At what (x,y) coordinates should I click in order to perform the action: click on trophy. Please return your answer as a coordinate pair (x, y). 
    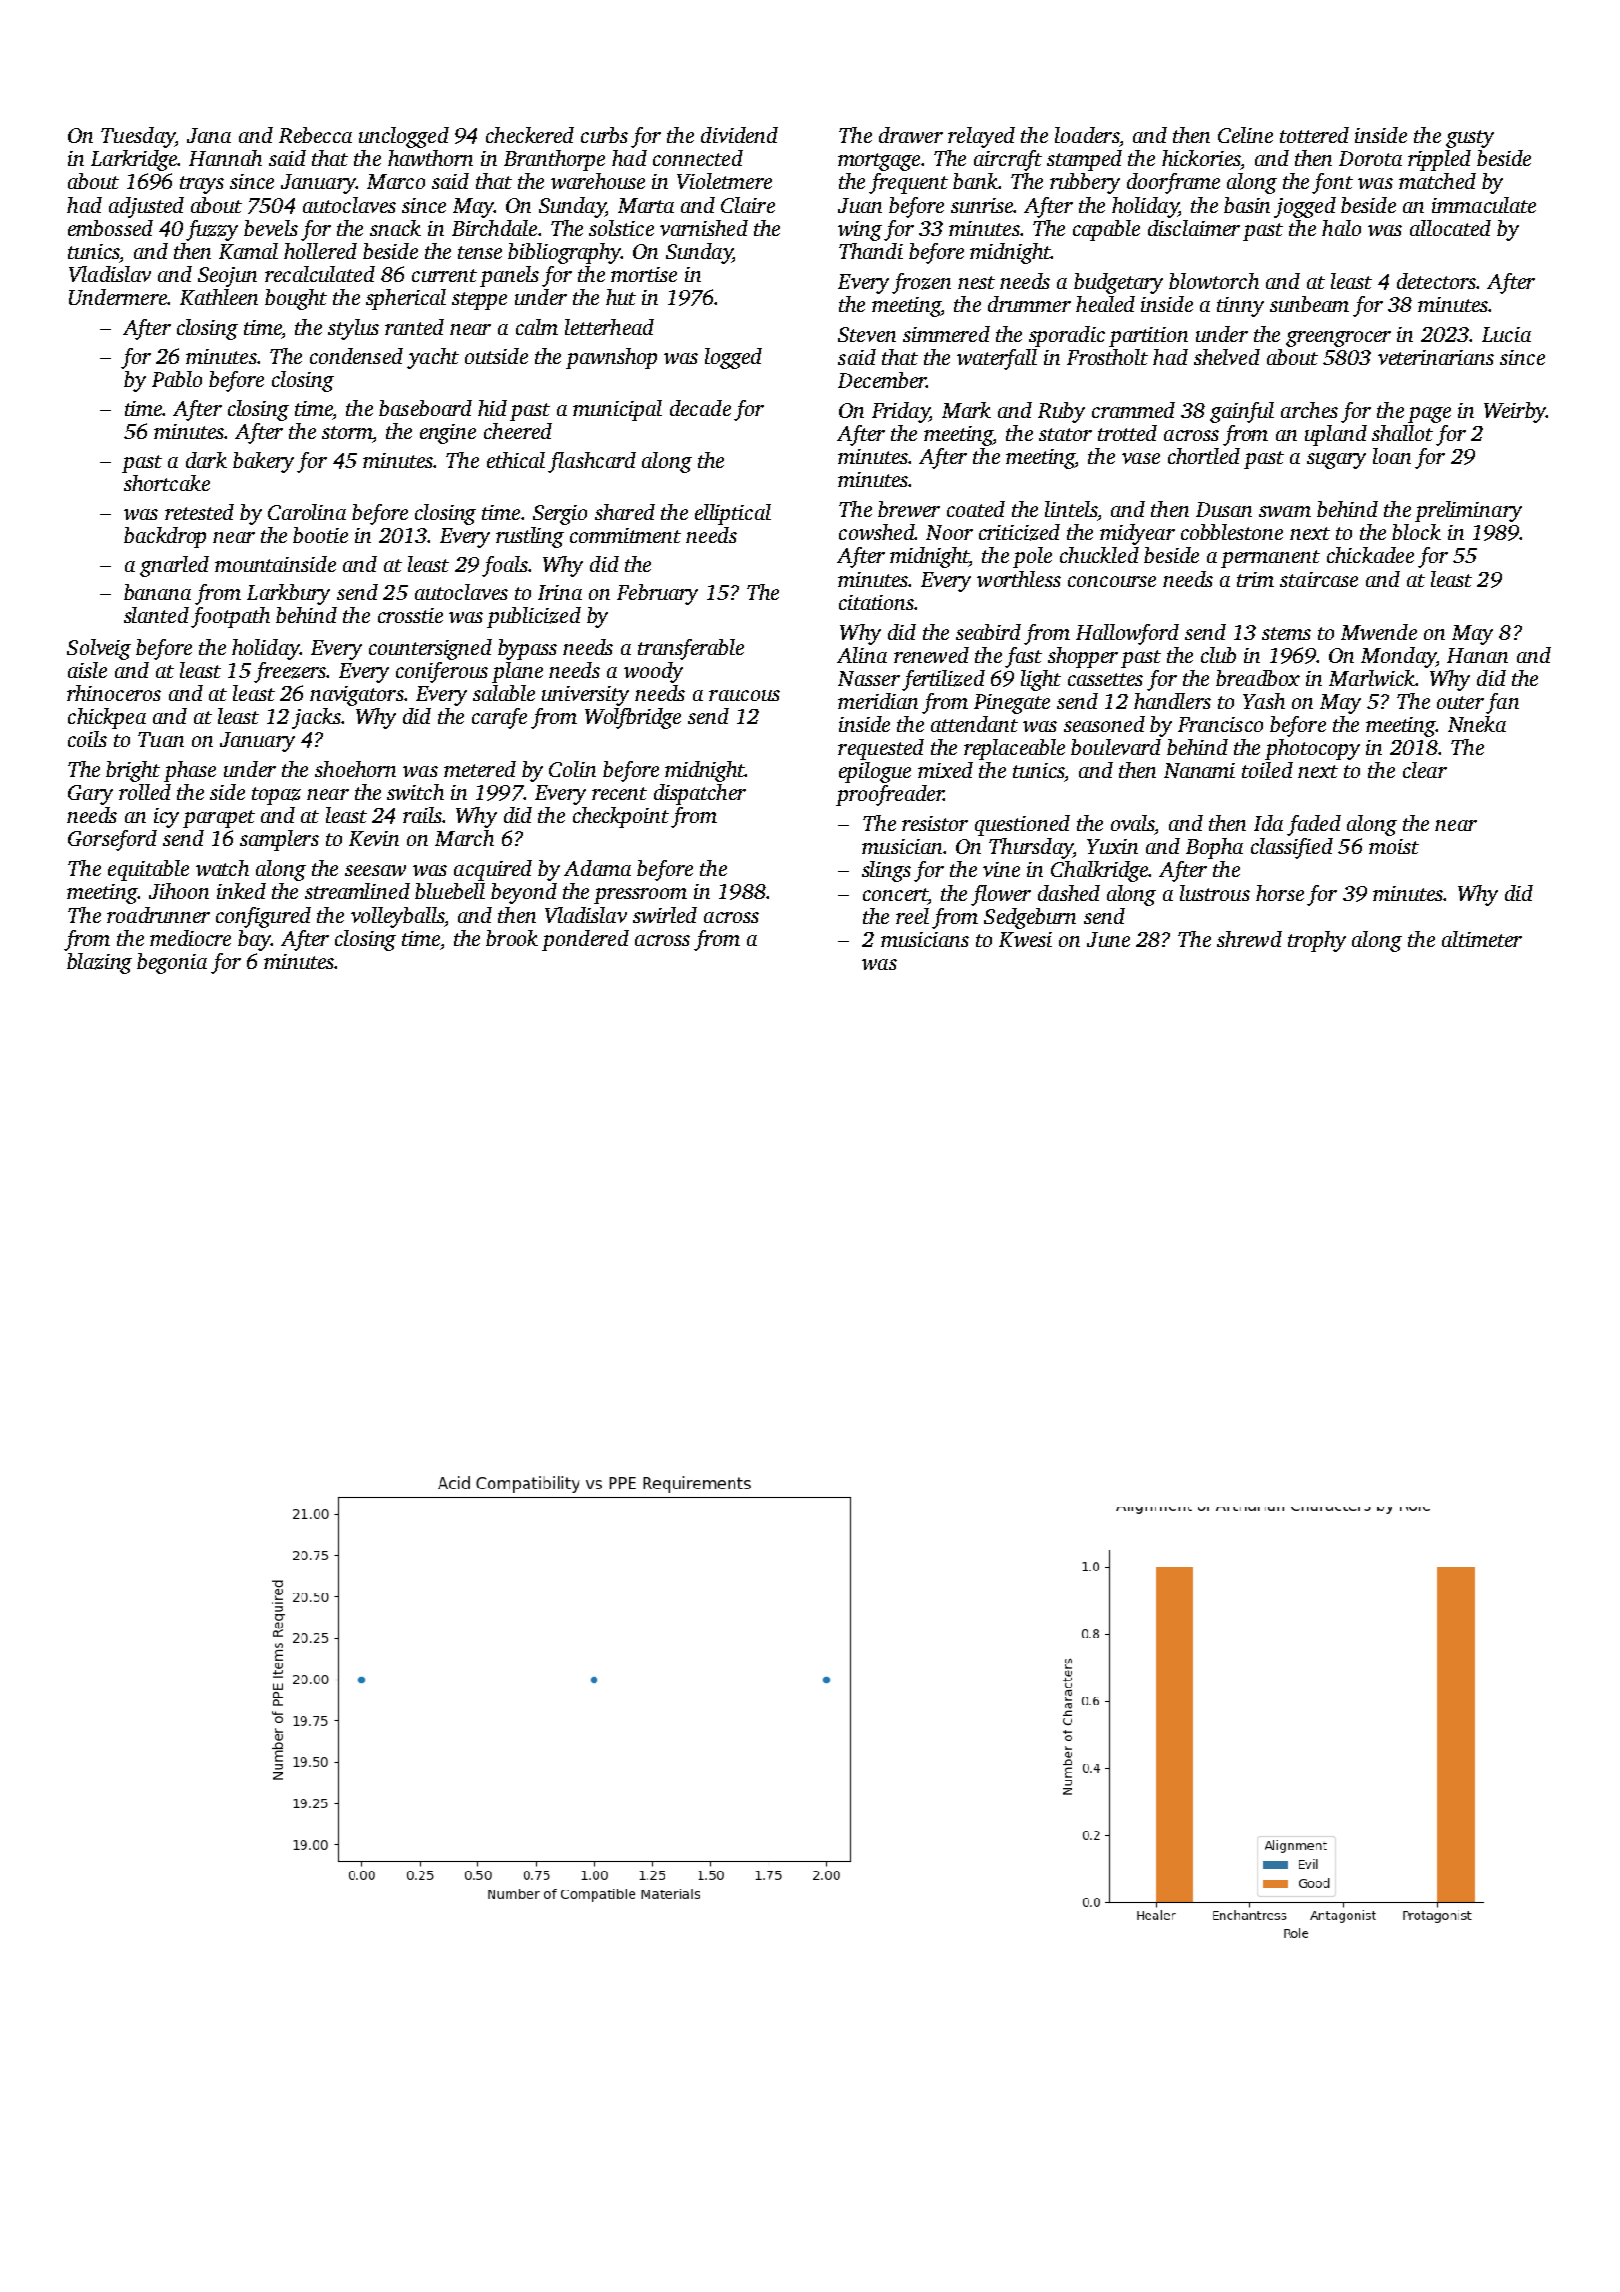
    Looking at the image, I should click on (1317, 941).
